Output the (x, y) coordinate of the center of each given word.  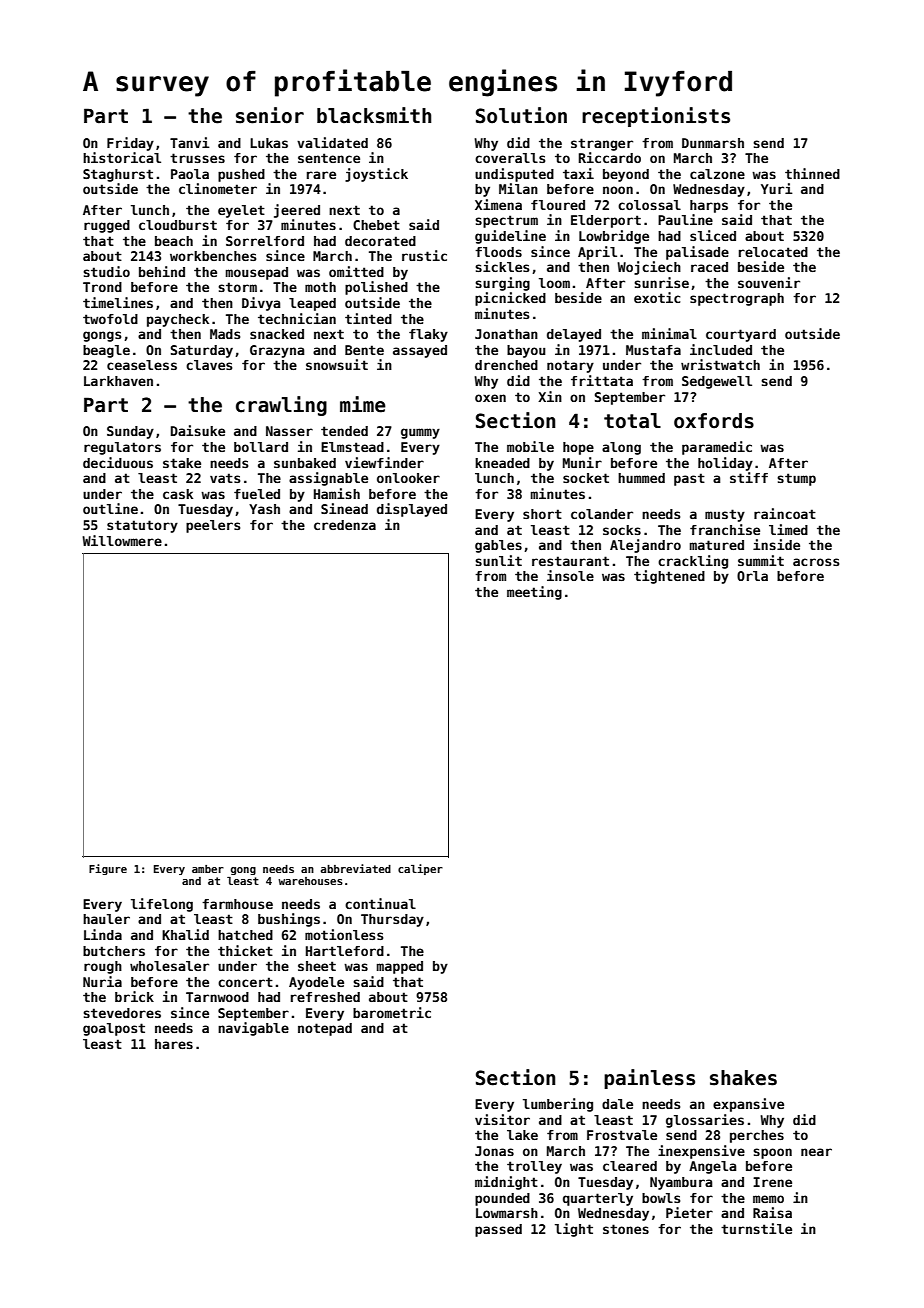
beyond (626, 175)
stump (796, 479)
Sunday (130, 432)
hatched (245, 935)
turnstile (756, 1228)
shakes (743, 1078)
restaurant (570, 561)
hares (174, 1044)
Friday (130, 144)
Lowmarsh (507, 1213)
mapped (400, 967)
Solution (521, 115)
